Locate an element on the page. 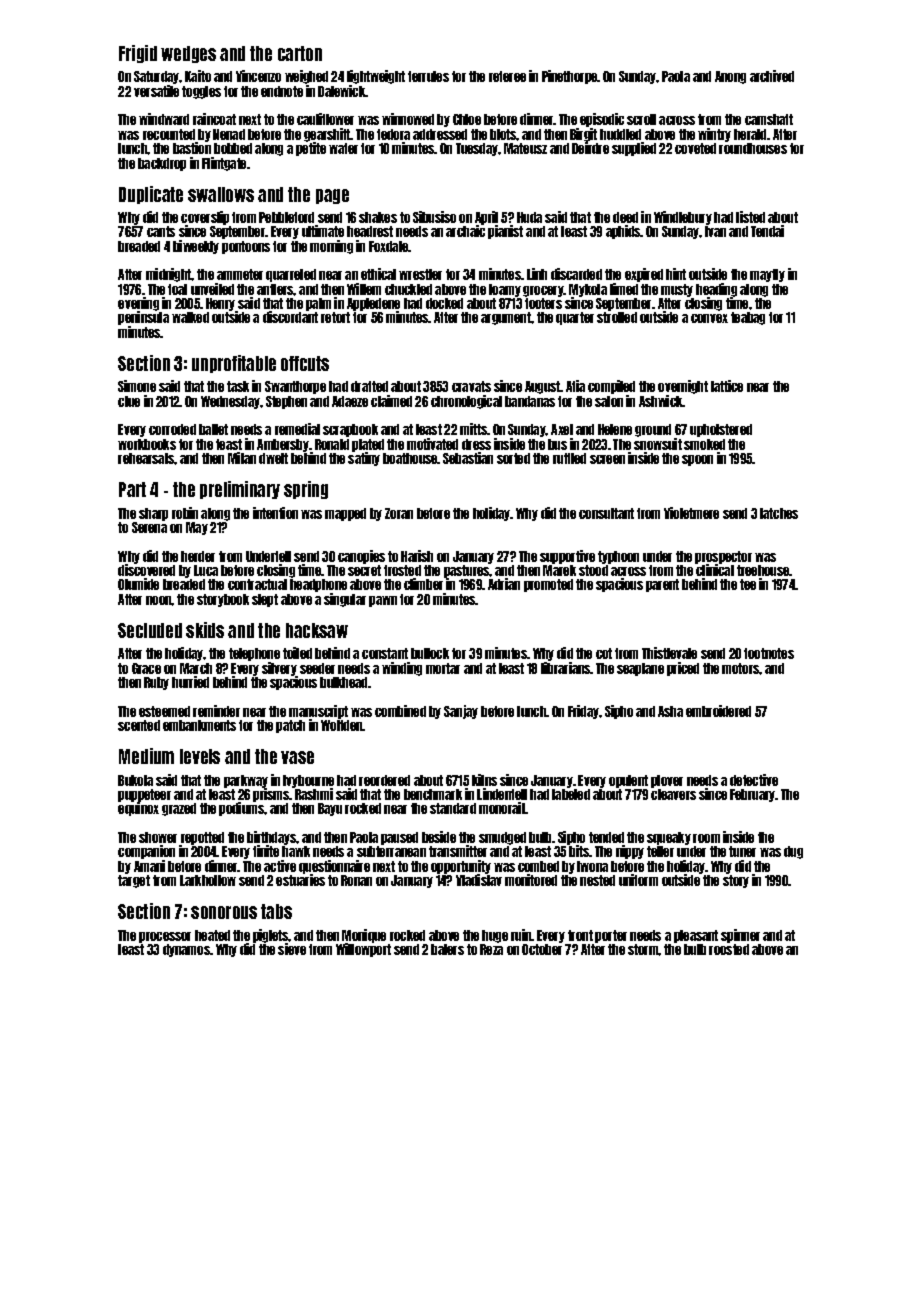 The height and width of the page is (1308, 924). tuner is located at coordinates (742, 851).
